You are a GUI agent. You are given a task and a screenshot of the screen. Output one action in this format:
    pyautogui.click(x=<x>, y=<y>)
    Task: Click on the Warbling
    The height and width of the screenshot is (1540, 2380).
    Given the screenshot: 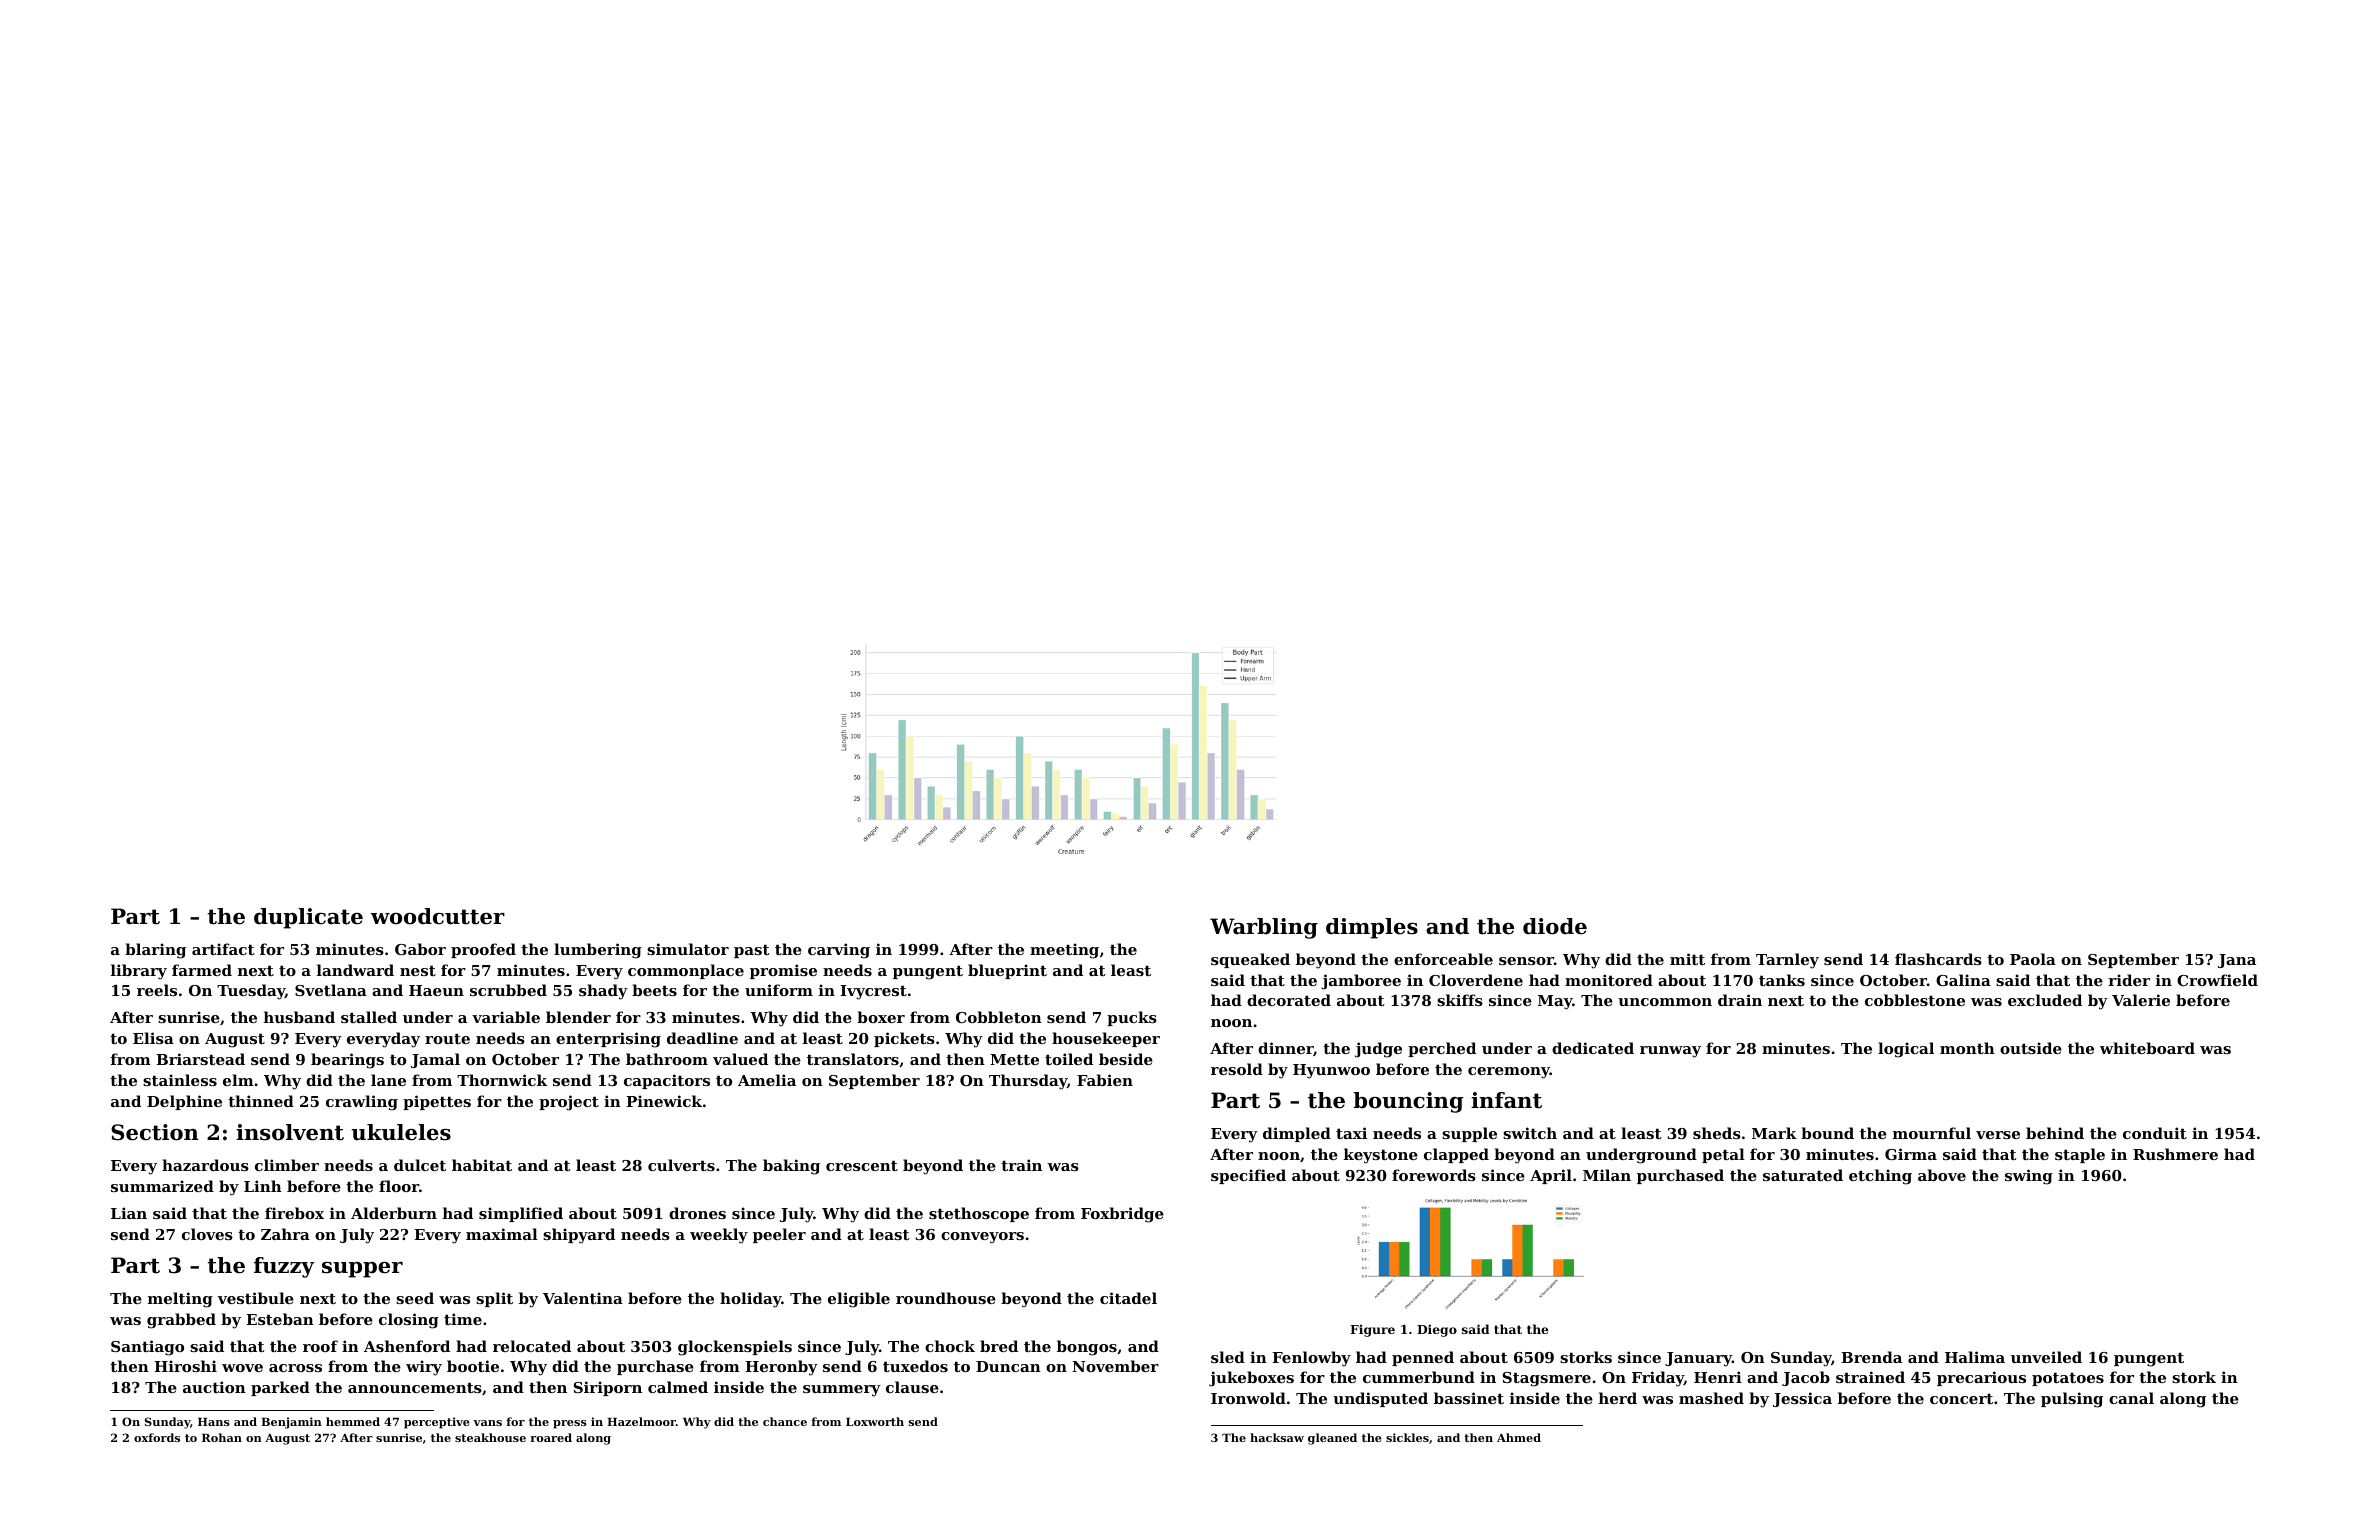 What is the action you would take?
    pyautogui.click(x=1264, y=928)
